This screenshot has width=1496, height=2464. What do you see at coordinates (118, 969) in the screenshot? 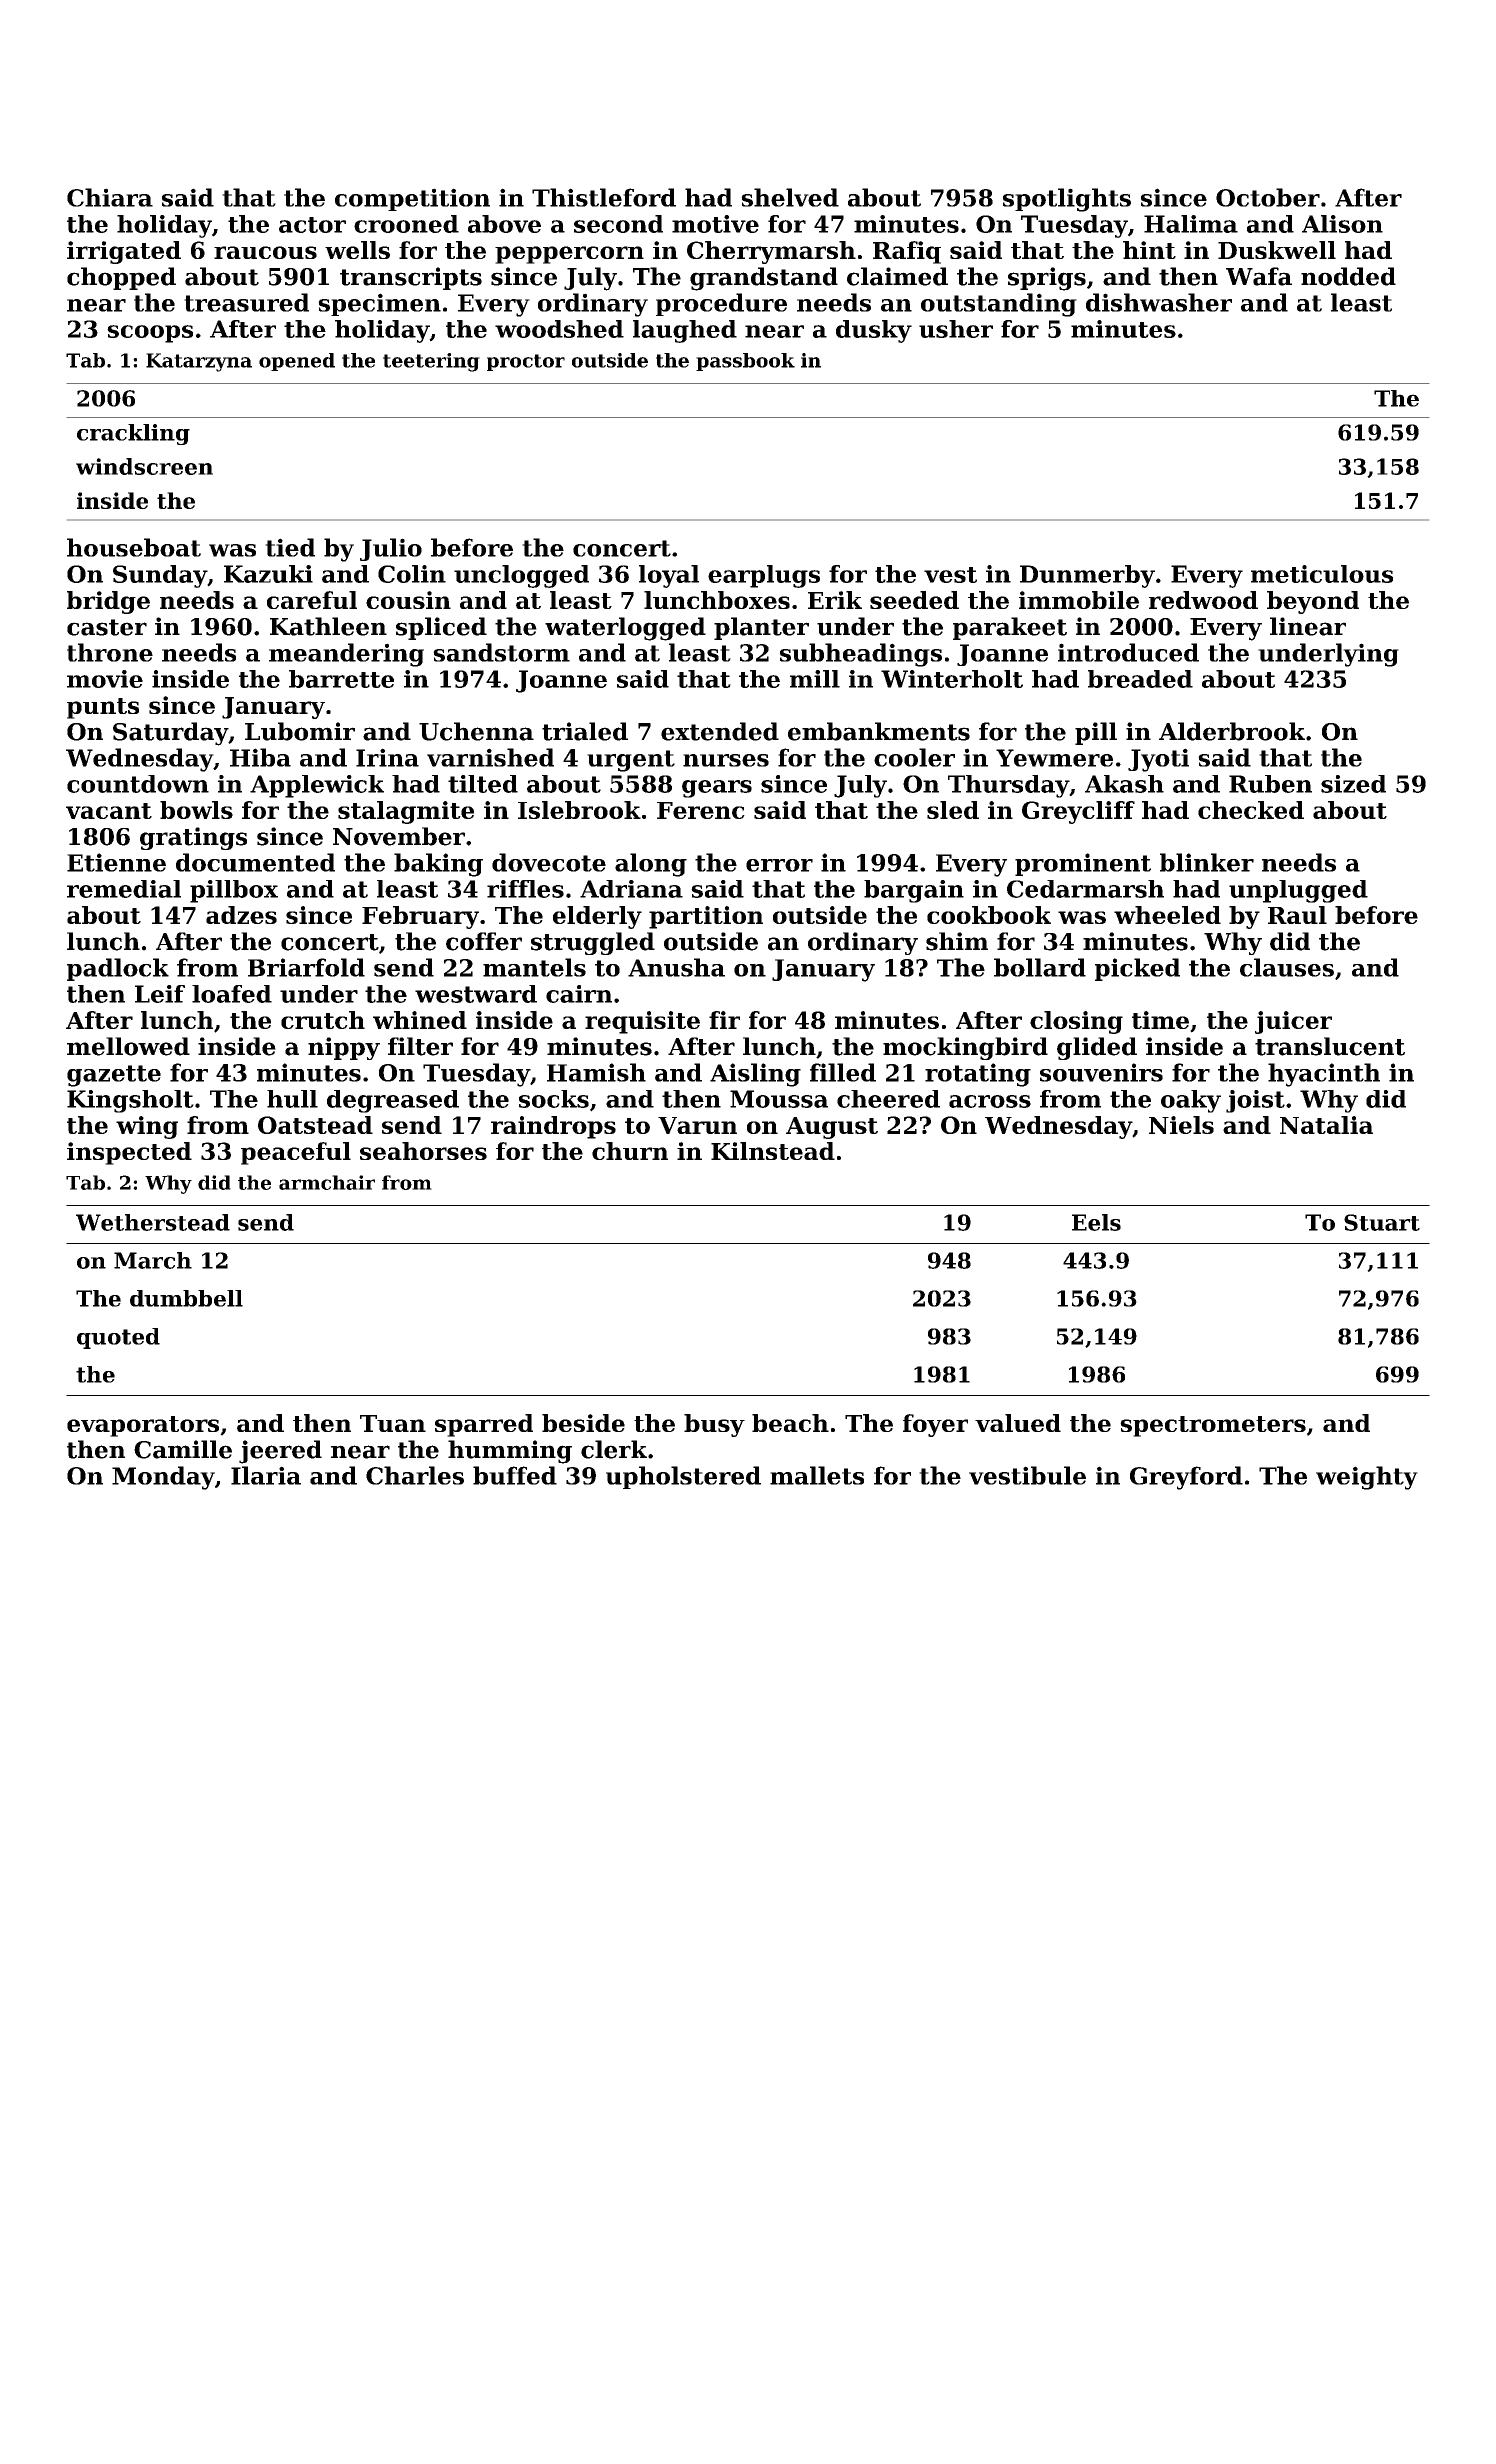
I see `padlock` at bounding box center [118, 969].
